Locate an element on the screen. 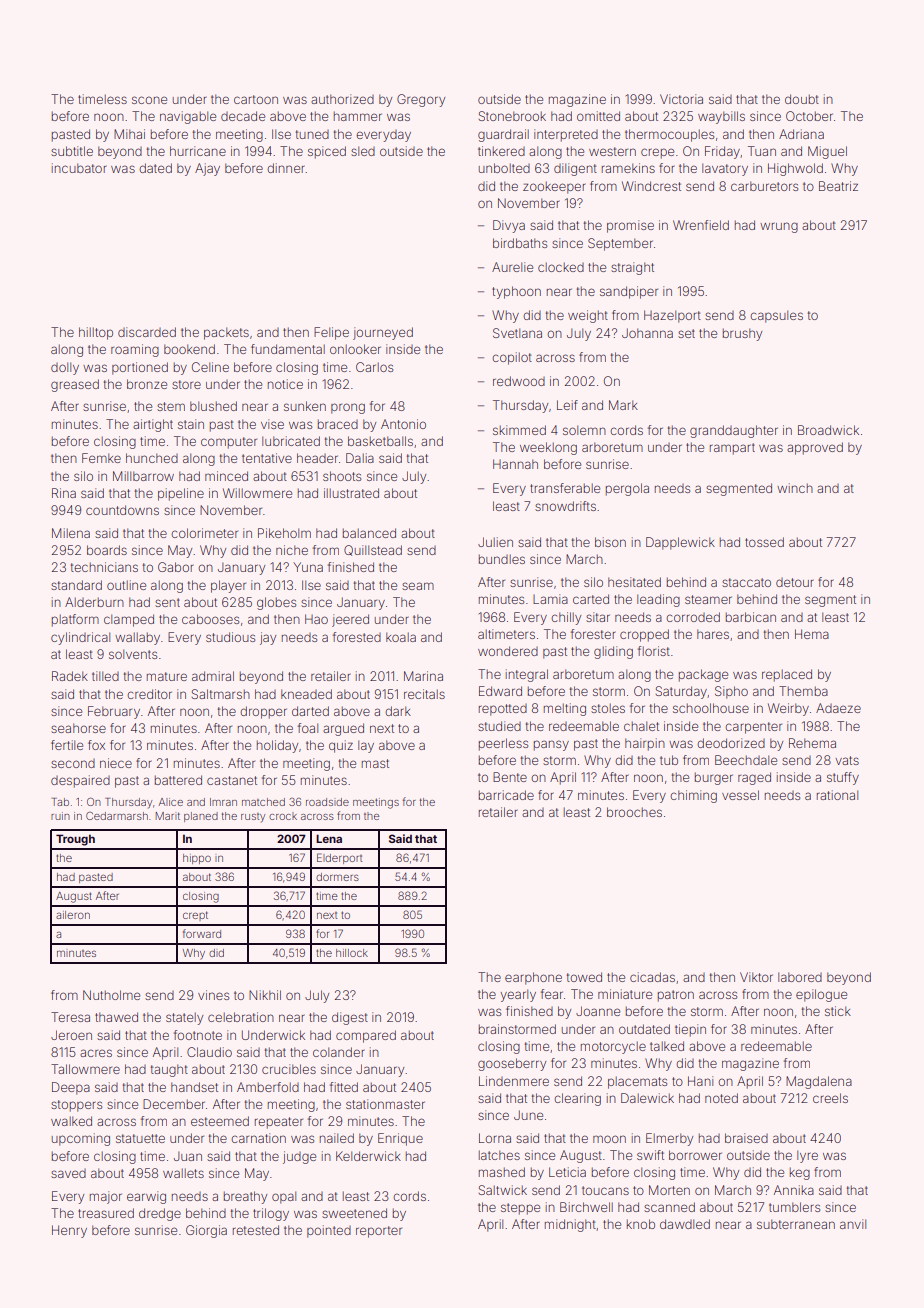 This screenshot has width=924, height=1308. bundles is located at coordinates (502, 559).
